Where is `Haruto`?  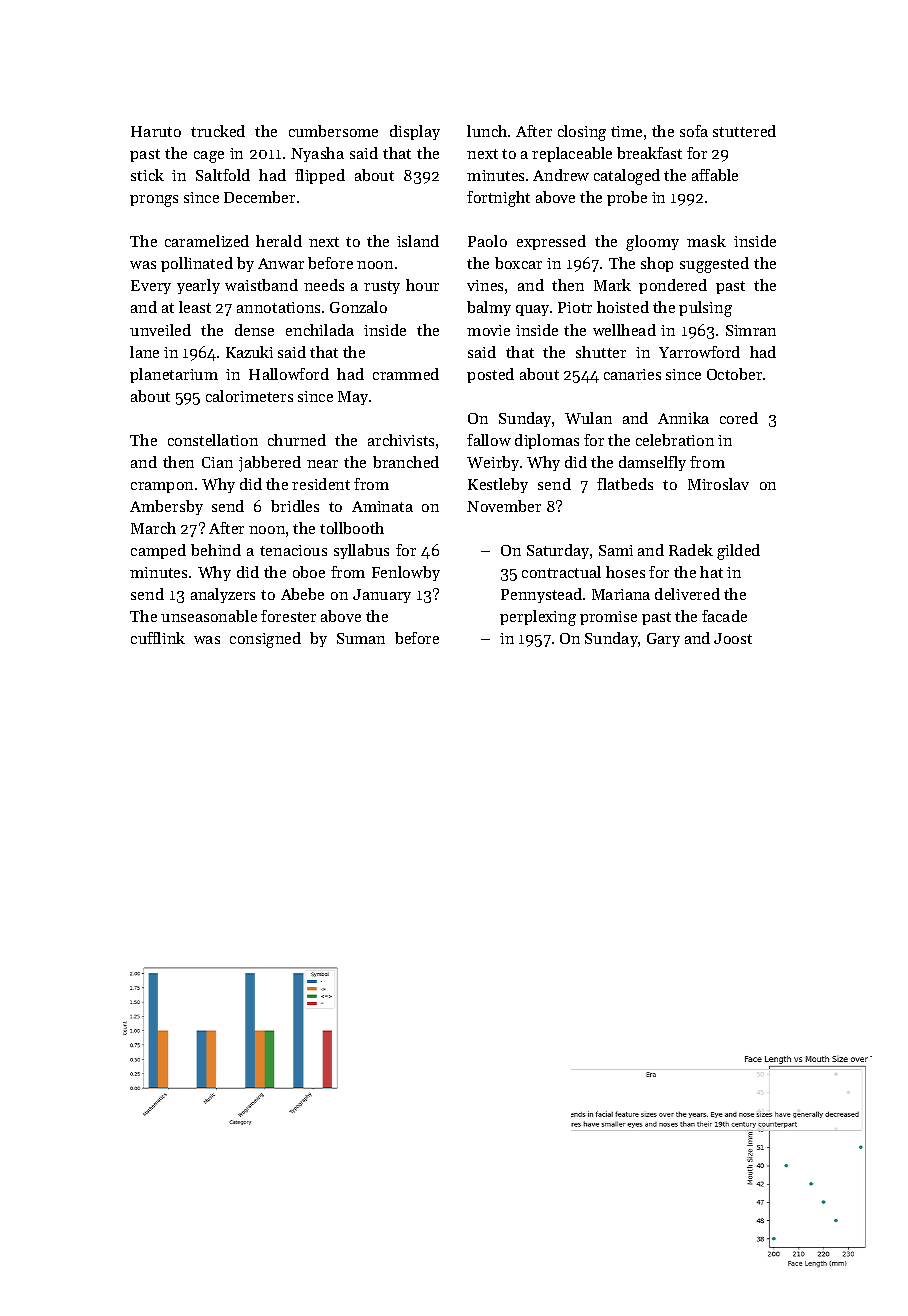 Haruto is located at coordinates (156, 131).
